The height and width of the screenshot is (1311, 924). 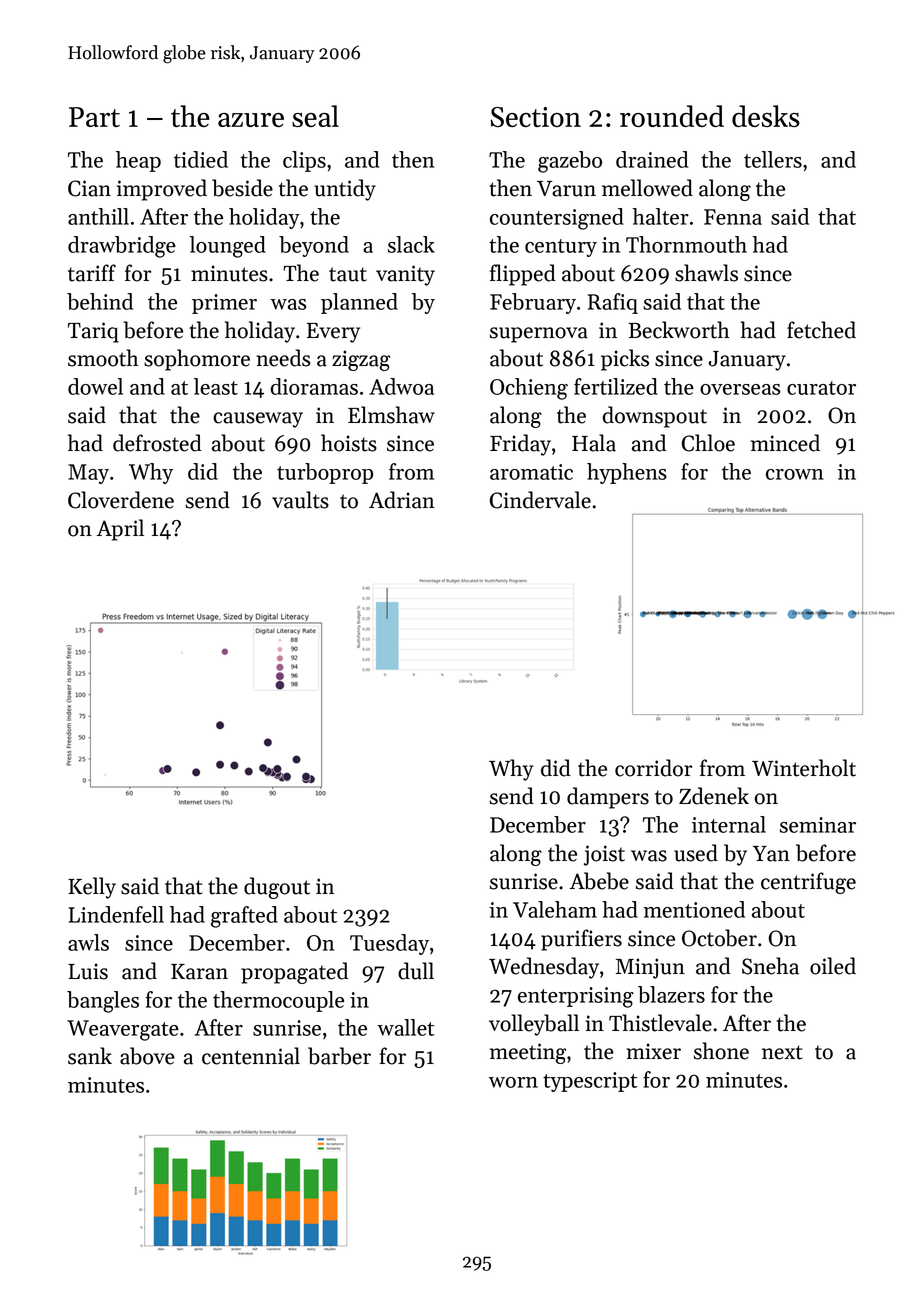 I want to click on Cloverdene, so click(x=121, y=500).
